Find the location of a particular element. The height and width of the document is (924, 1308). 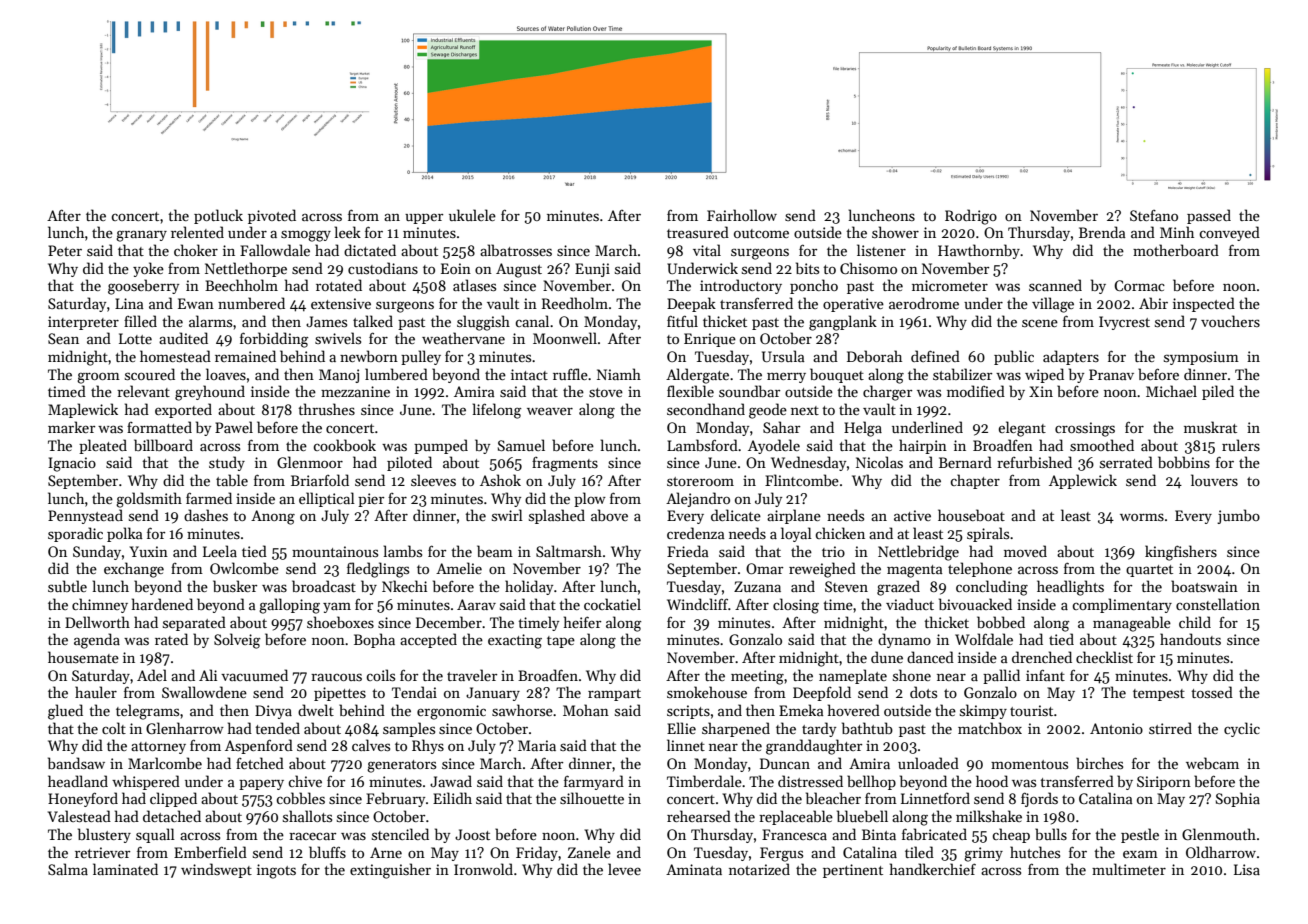

laminated is located at coordinates (125, 869).
